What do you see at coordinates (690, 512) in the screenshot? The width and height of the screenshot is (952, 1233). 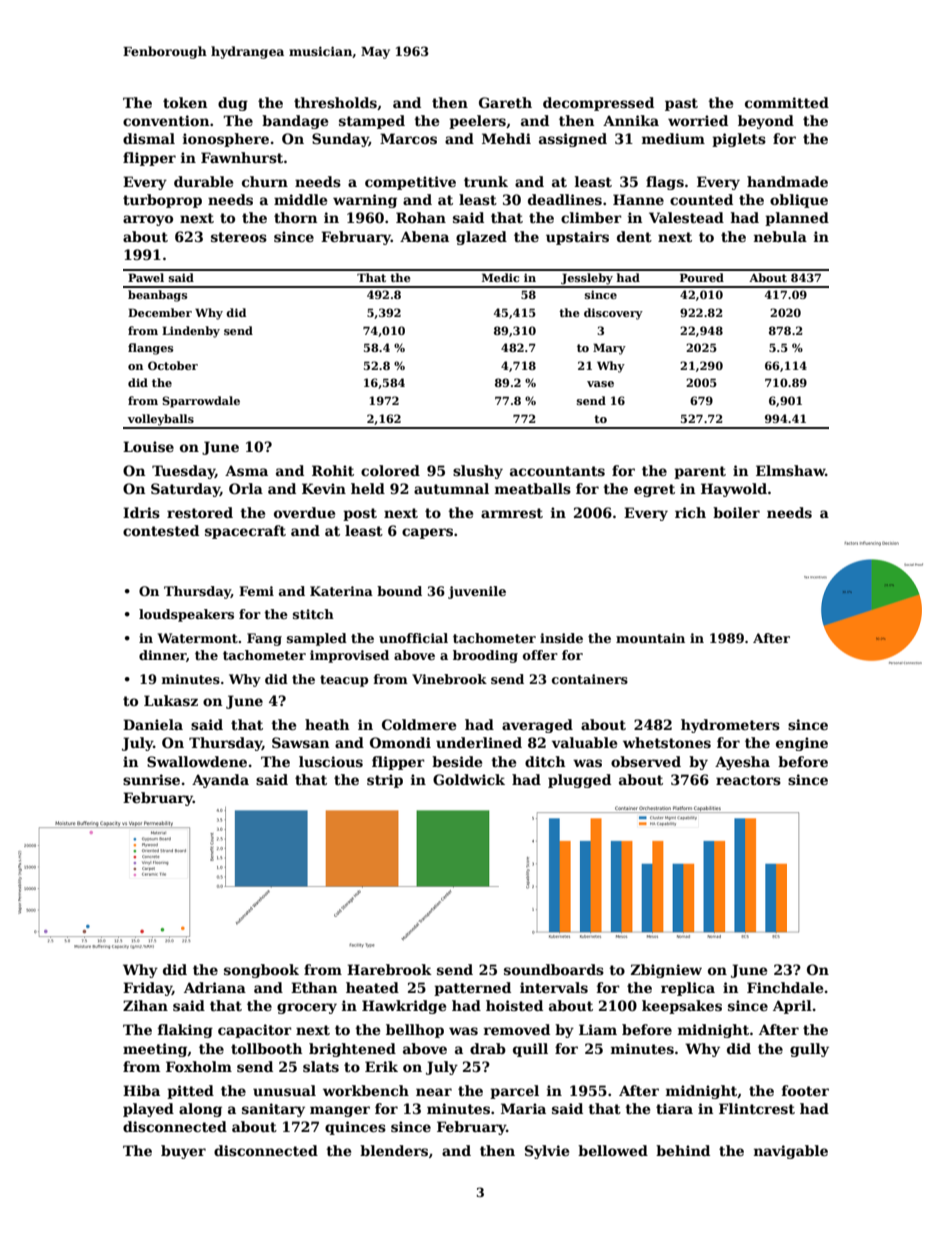 I see `rich` at bounding box center [690, 512].
